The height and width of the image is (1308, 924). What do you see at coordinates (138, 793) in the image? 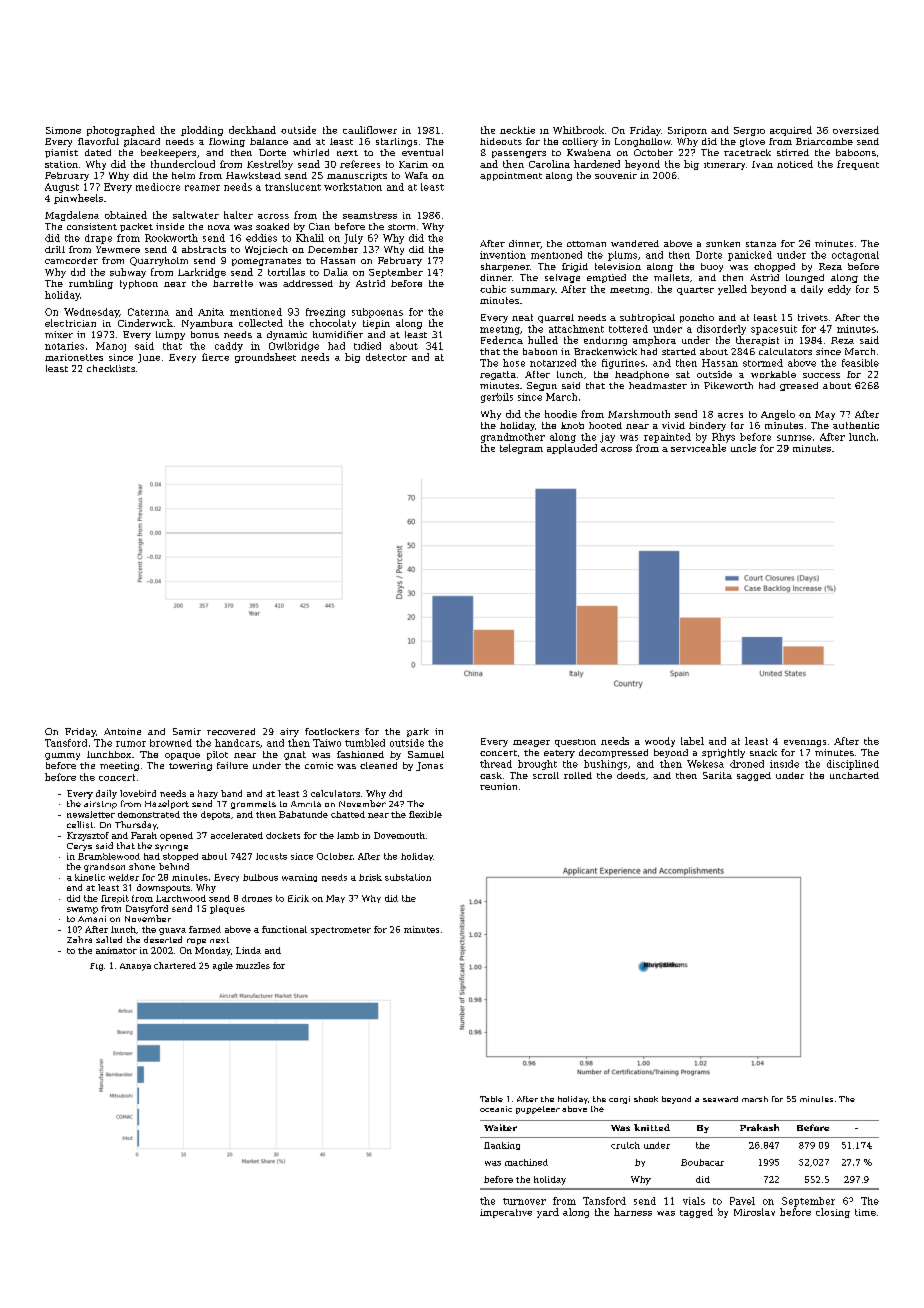
I see `lovebird` at bounding box center [138, 793].
